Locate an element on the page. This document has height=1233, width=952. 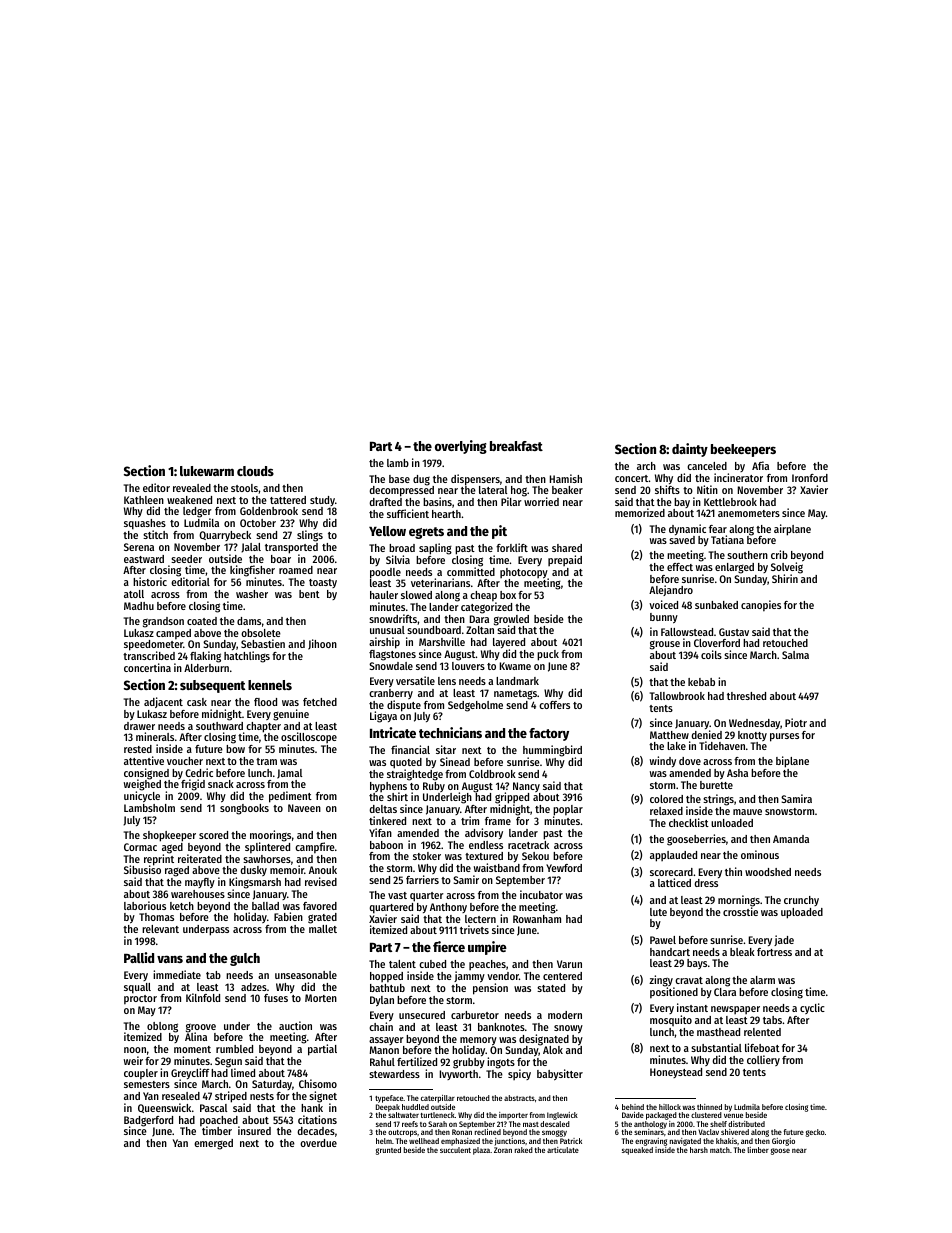
endless is located at coordinates (486, 845).
